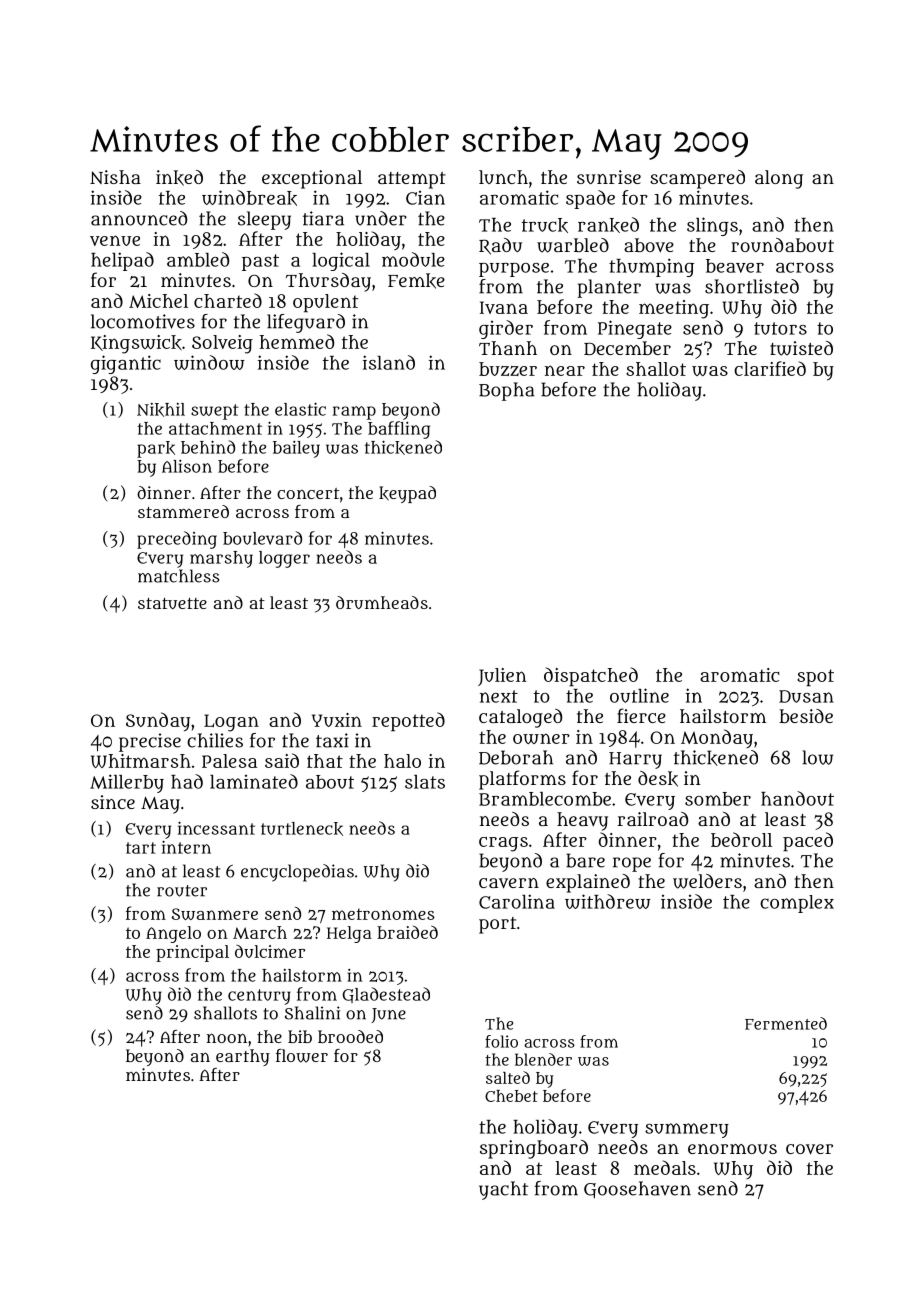 This screenshot has width=924, height=1314. I want to click on Deborah, so click(516, 757).
